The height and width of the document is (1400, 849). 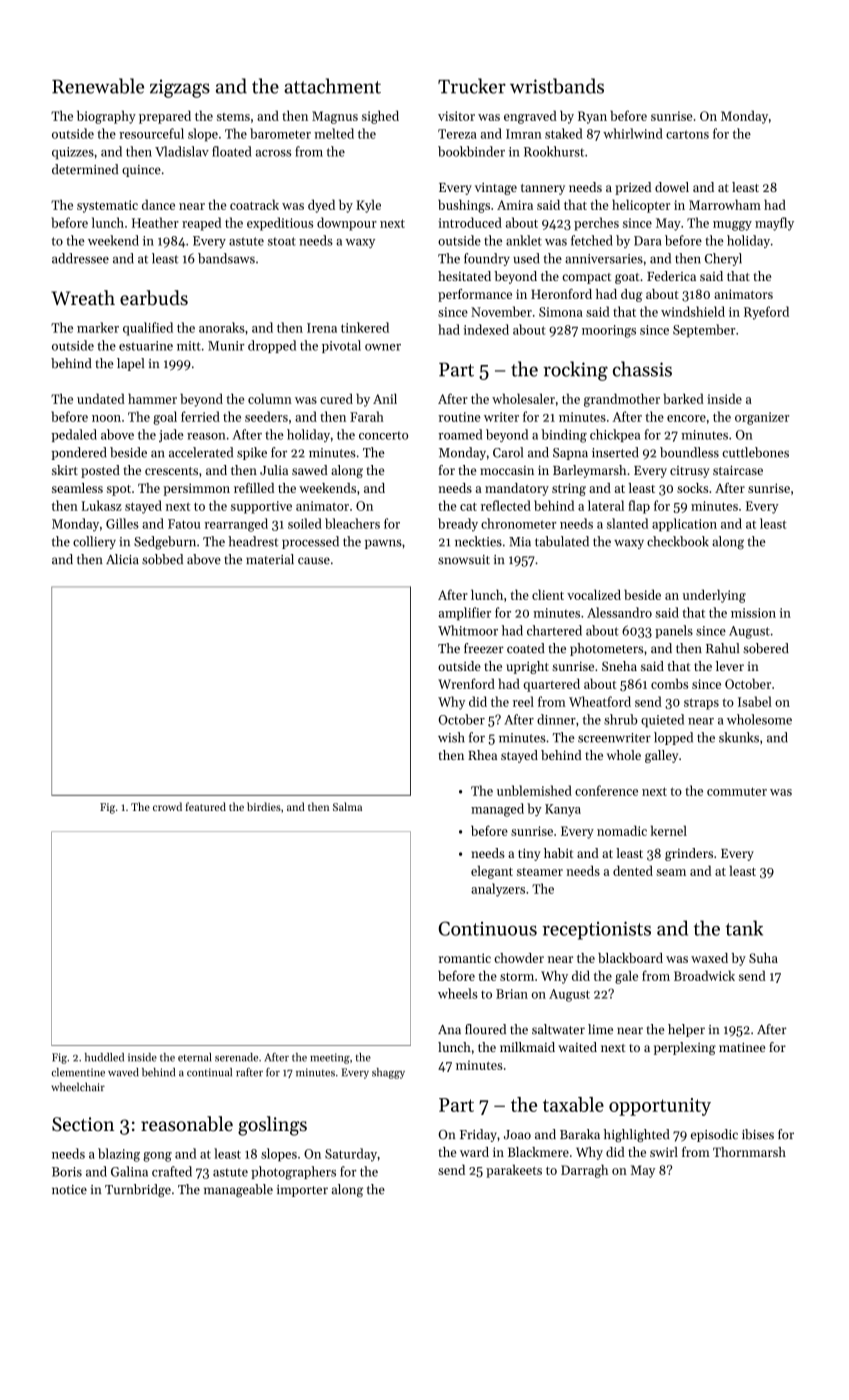 What do you see at coordinates (755, 452) in the document?
I see `cuttlebones` at bounding box center [755, 452].
